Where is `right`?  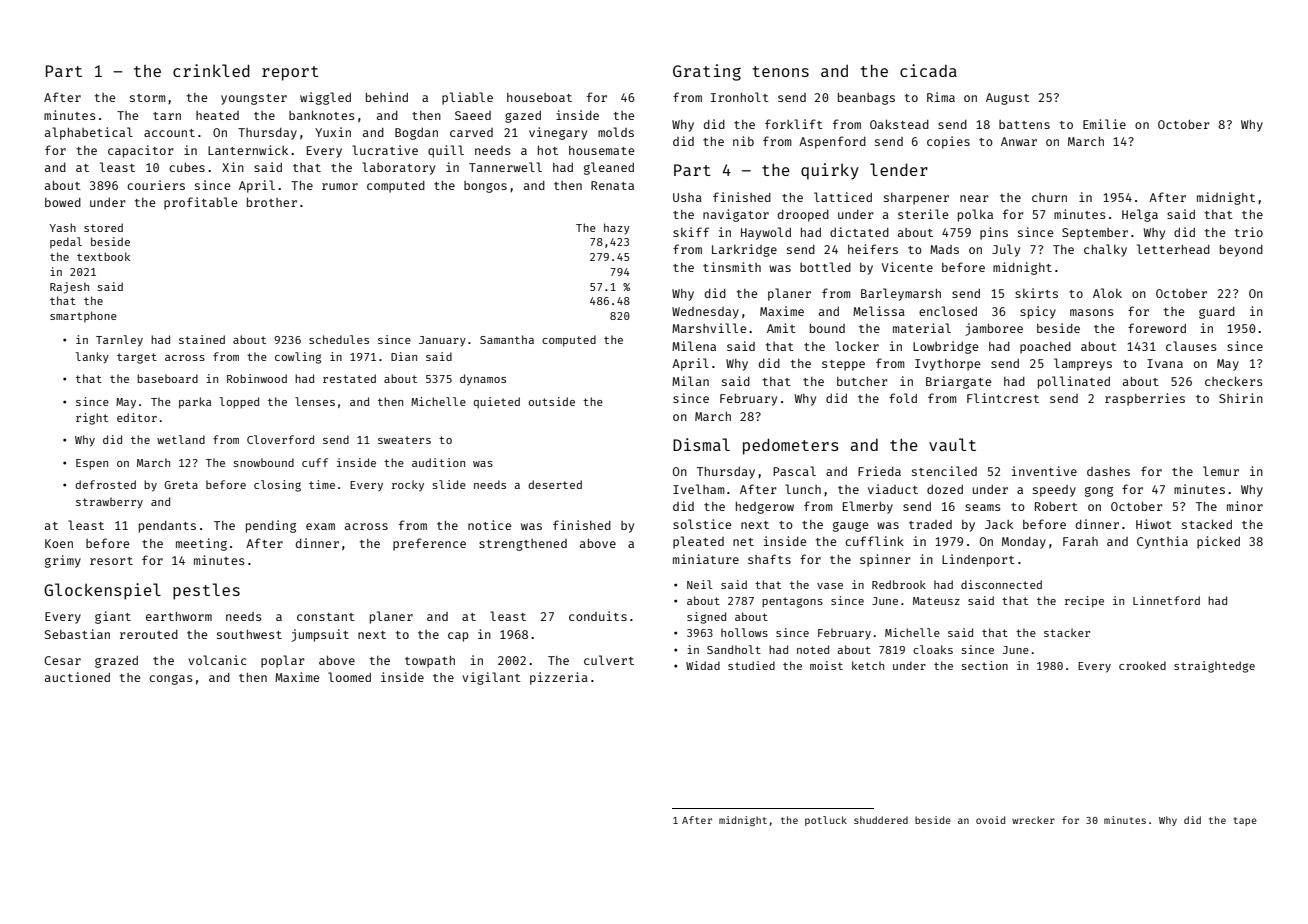
right is located at coordinates (92, 419).
